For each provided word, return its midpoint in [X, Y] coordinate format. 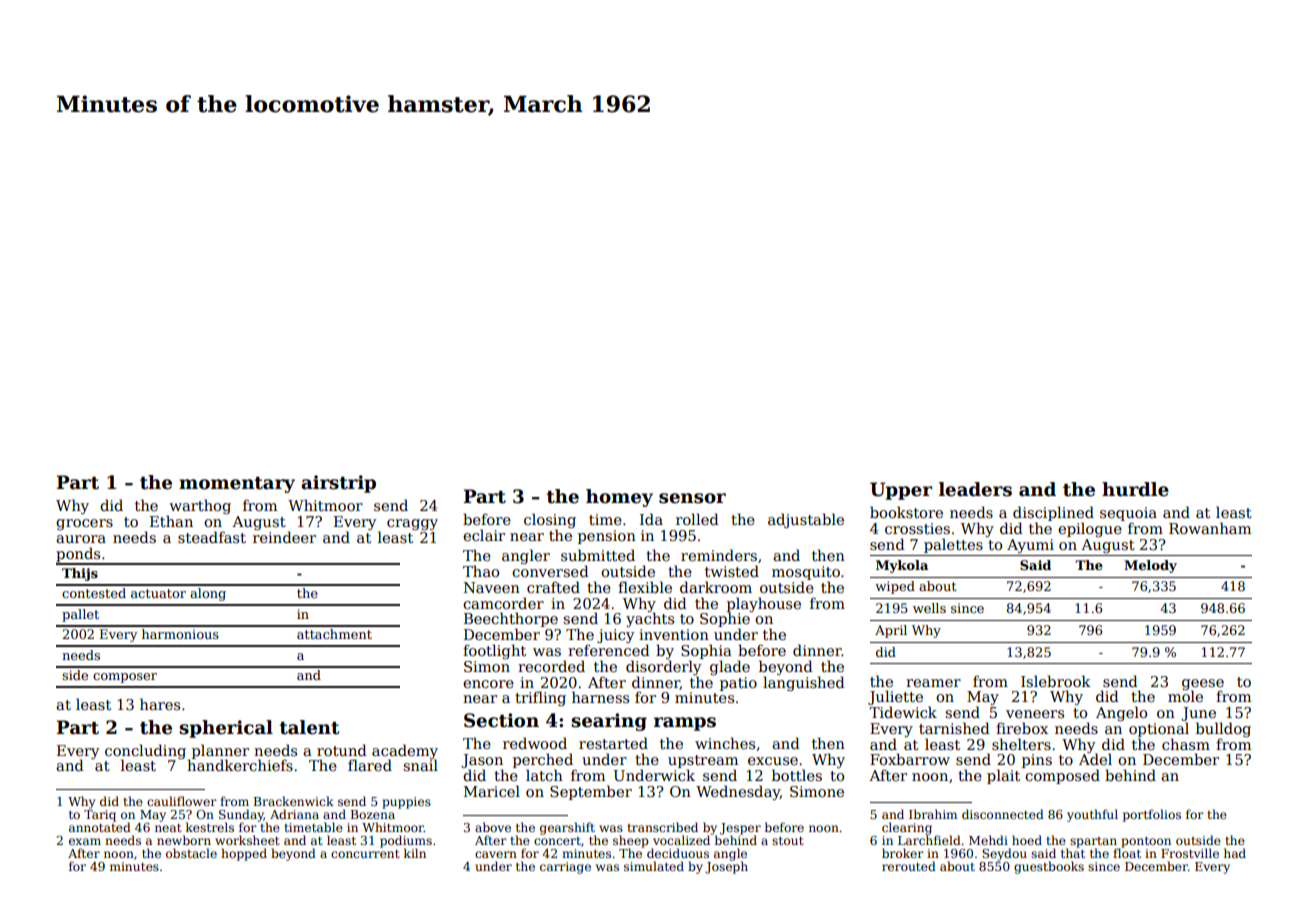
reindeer [284, 537]
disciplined [1053, 513]
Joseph [726, 868]
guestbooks [1049, 867]
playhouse [764, 605]
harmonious [180, 634]
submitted [598, 555]
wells [929, 608]
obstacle [191, 853]
